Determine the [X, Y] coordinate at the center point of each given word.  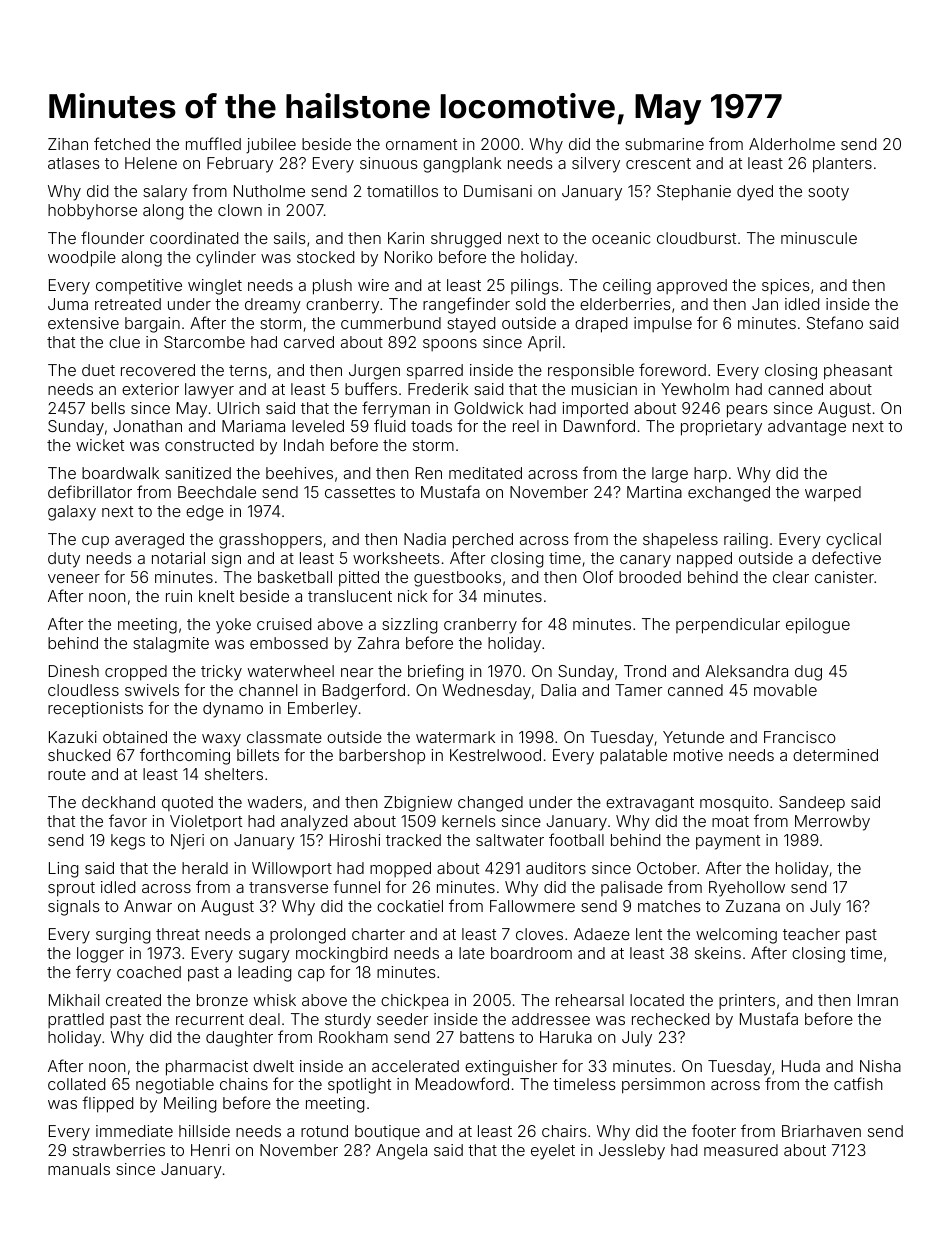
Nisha [880, 1066]
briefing [435, 672]
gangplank [462, 165]
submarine [664, 144]
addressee [551, 1019]
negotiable [175, 1086]
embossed [289, 643]
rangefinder [466, 305]
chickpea [414, 1001]
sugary [264, 956]
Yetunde [693, 737]
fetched [122, 143]
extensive [83, 323]
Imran [878, 1000]
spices [786, 287]
